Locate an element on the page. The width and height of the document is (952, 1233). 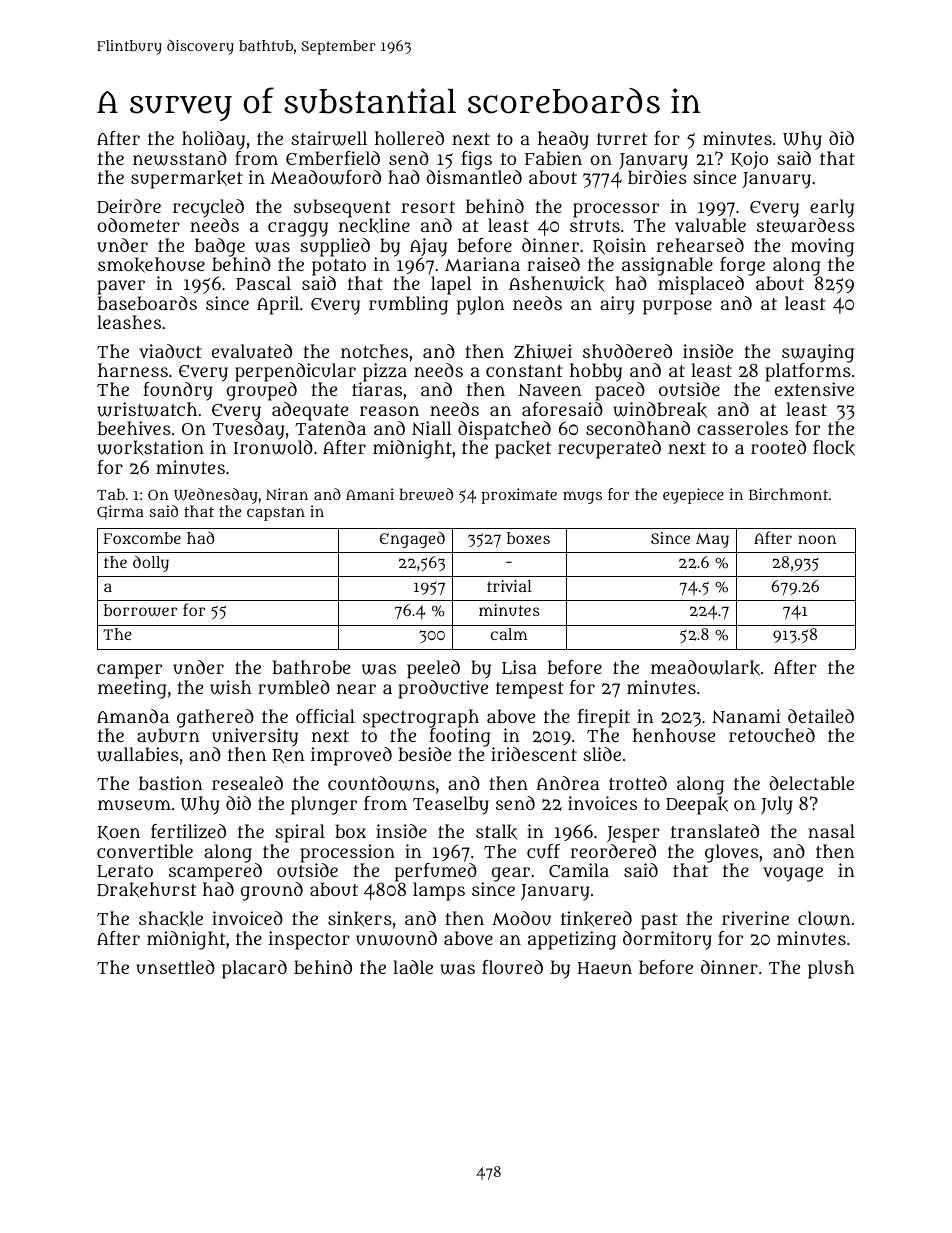
unsettled is located at coordinates (175, 967).
